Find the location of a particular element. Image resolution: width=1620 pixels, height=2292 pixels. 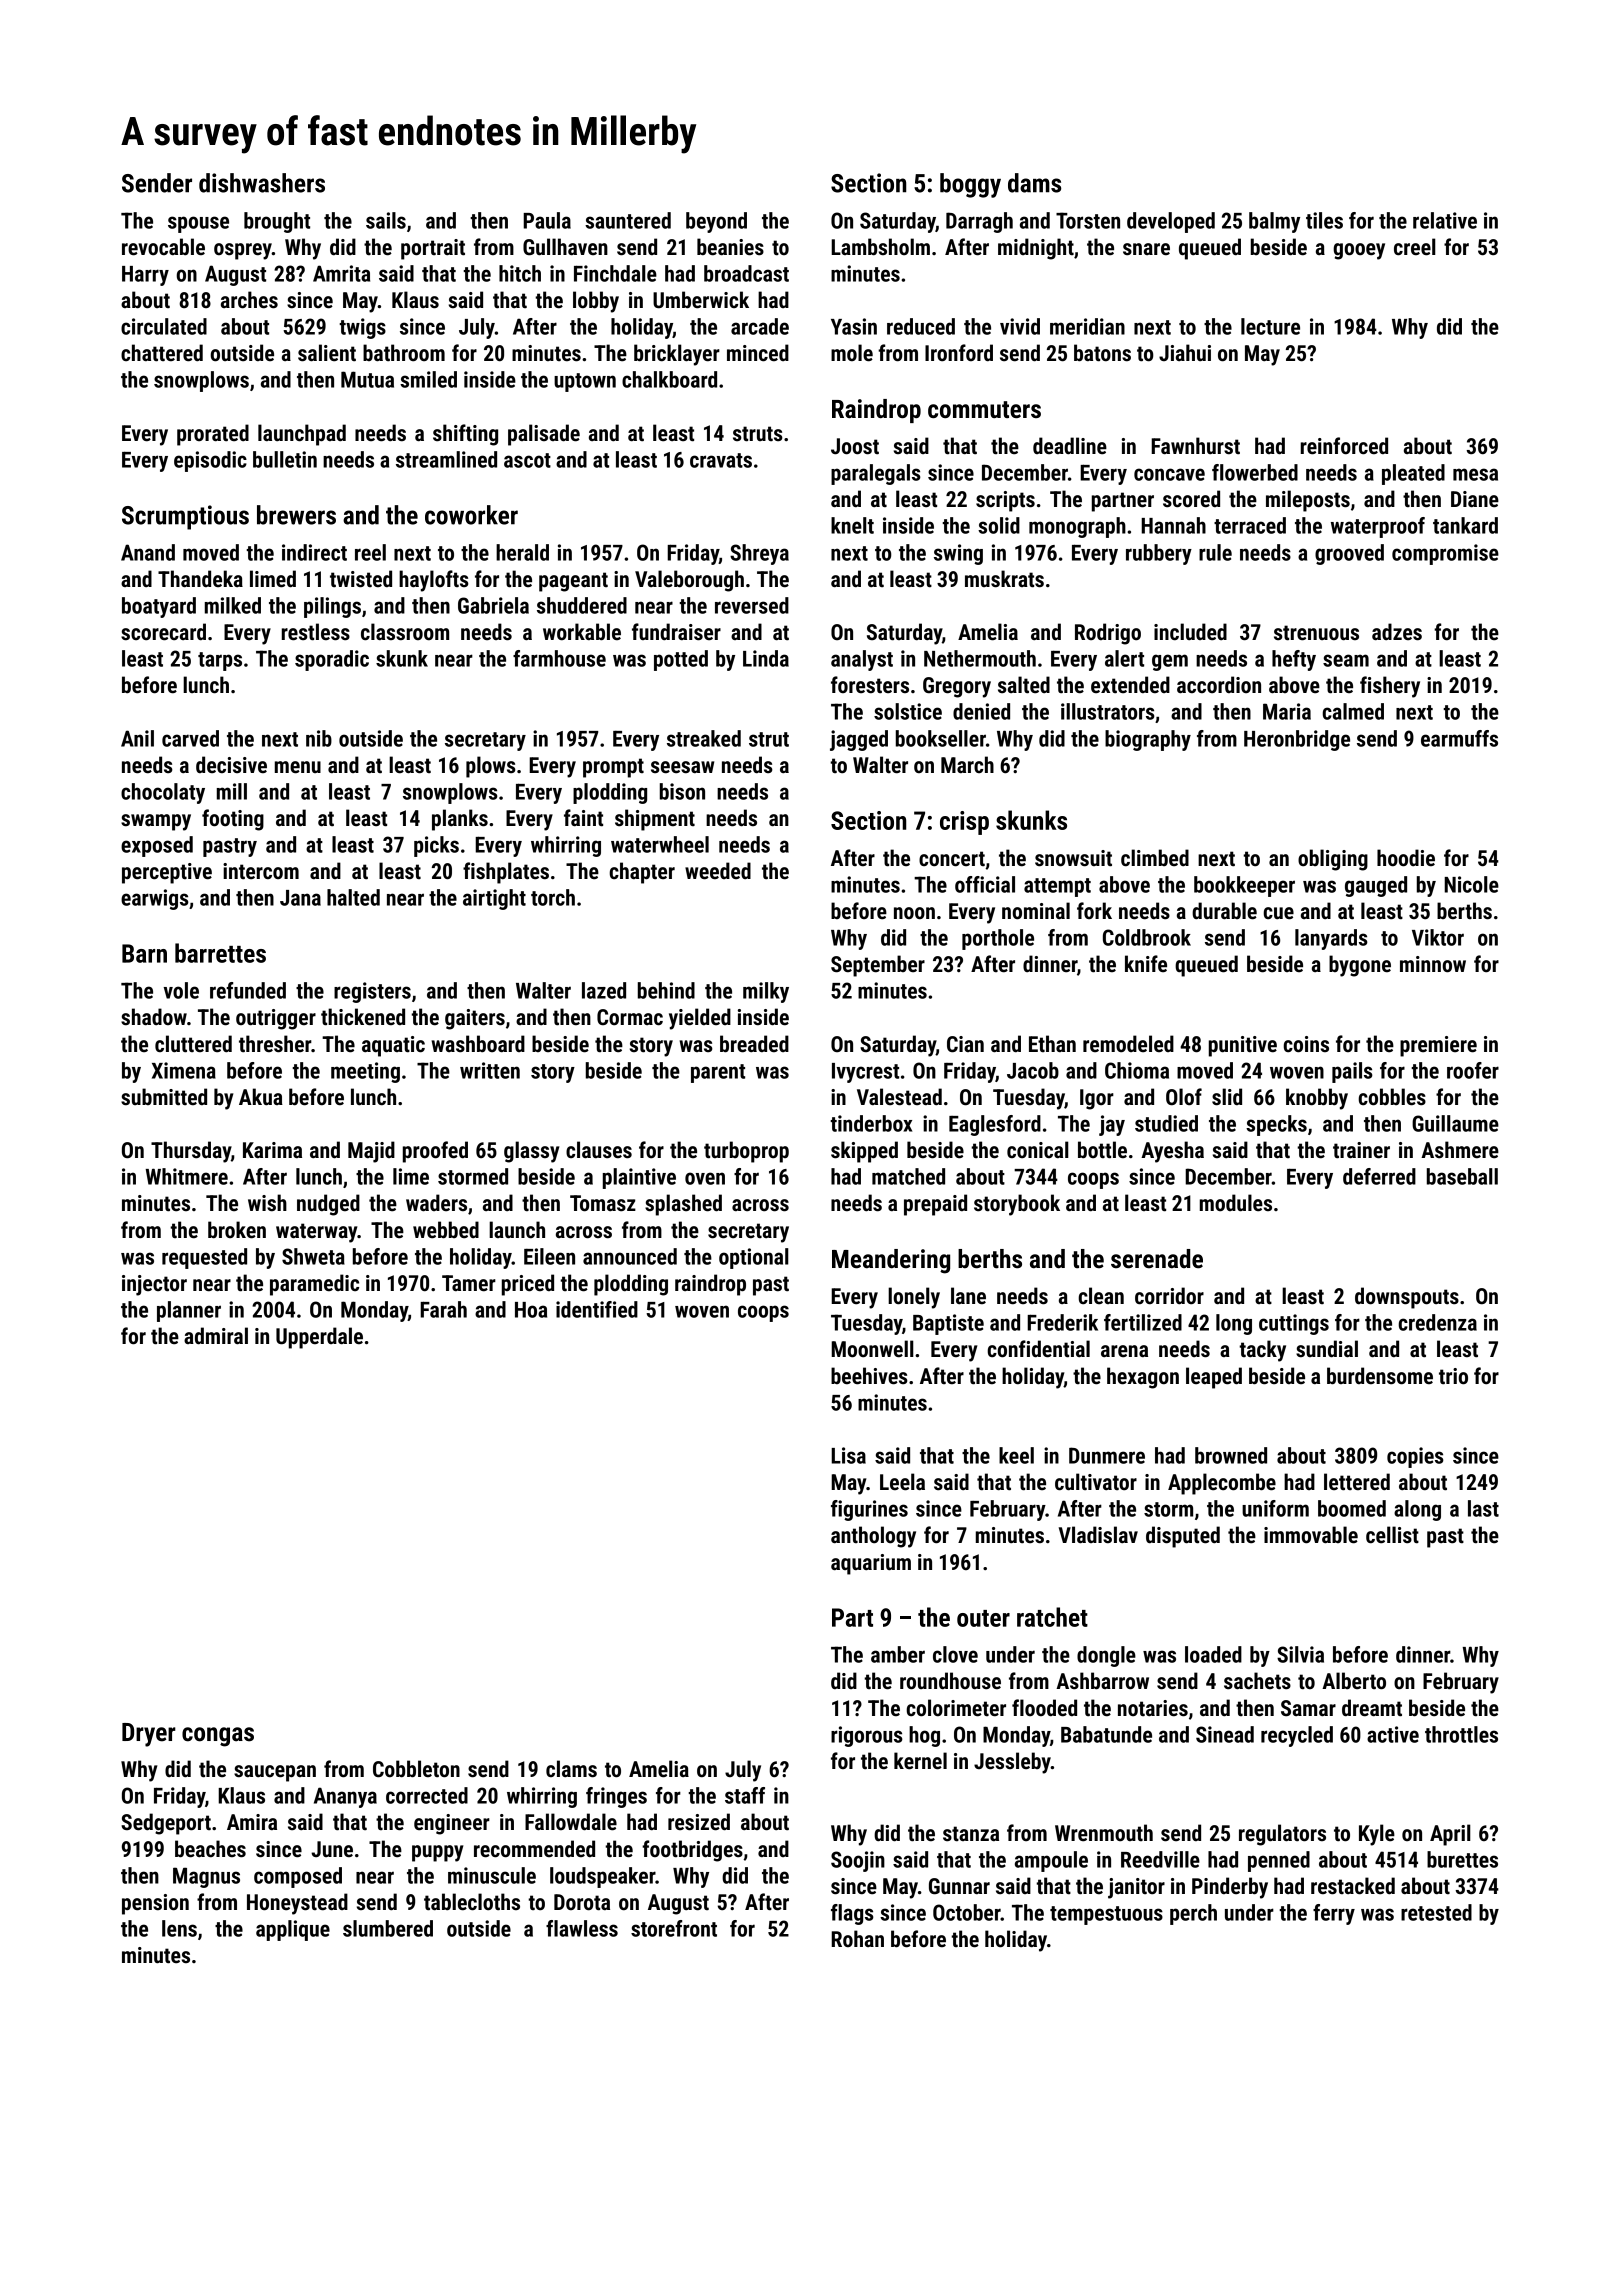

wish is located at coordinates (267, 1203).
